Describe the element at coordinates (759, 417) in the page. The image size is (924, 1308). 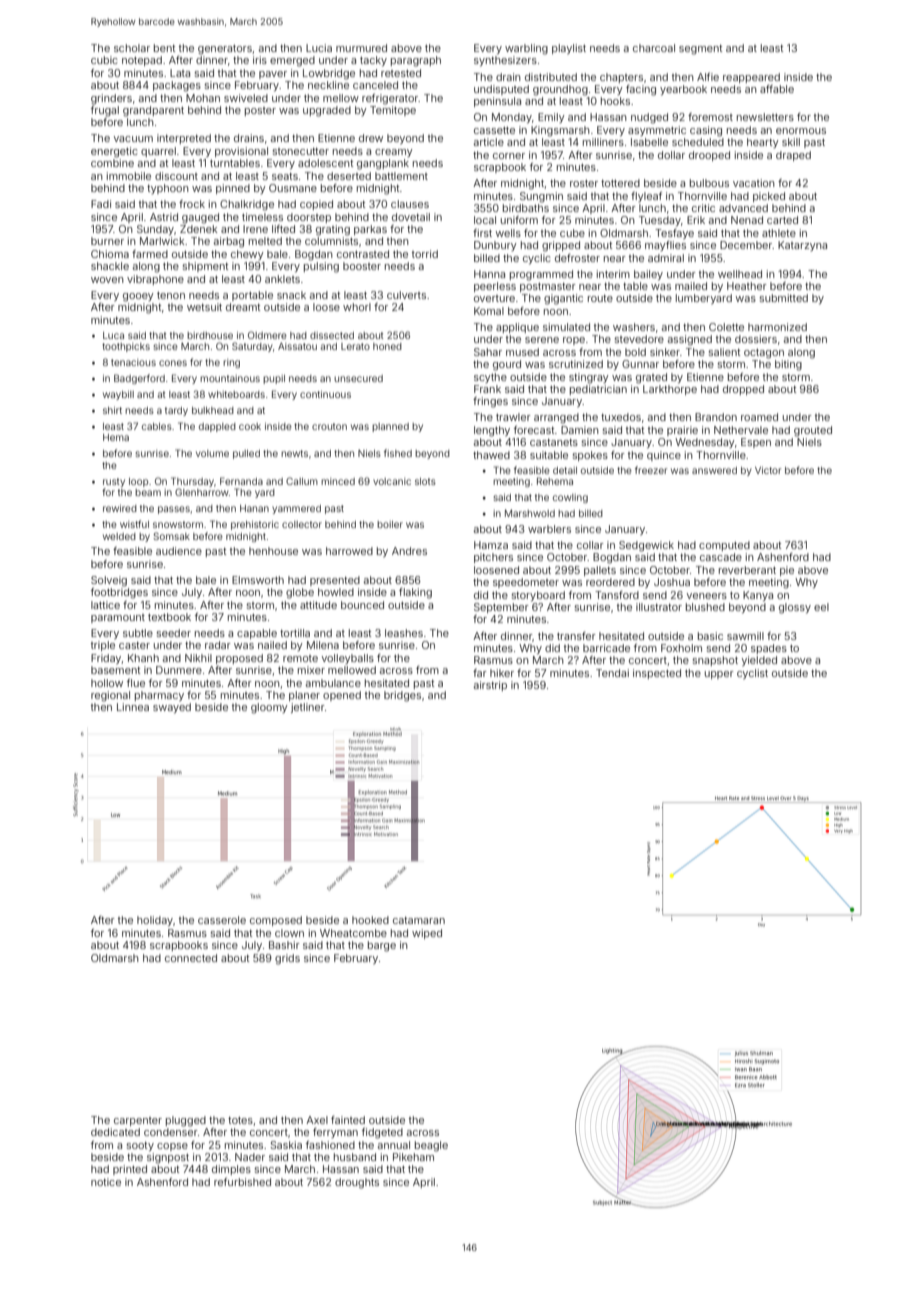
I see `roamed` at that location.
